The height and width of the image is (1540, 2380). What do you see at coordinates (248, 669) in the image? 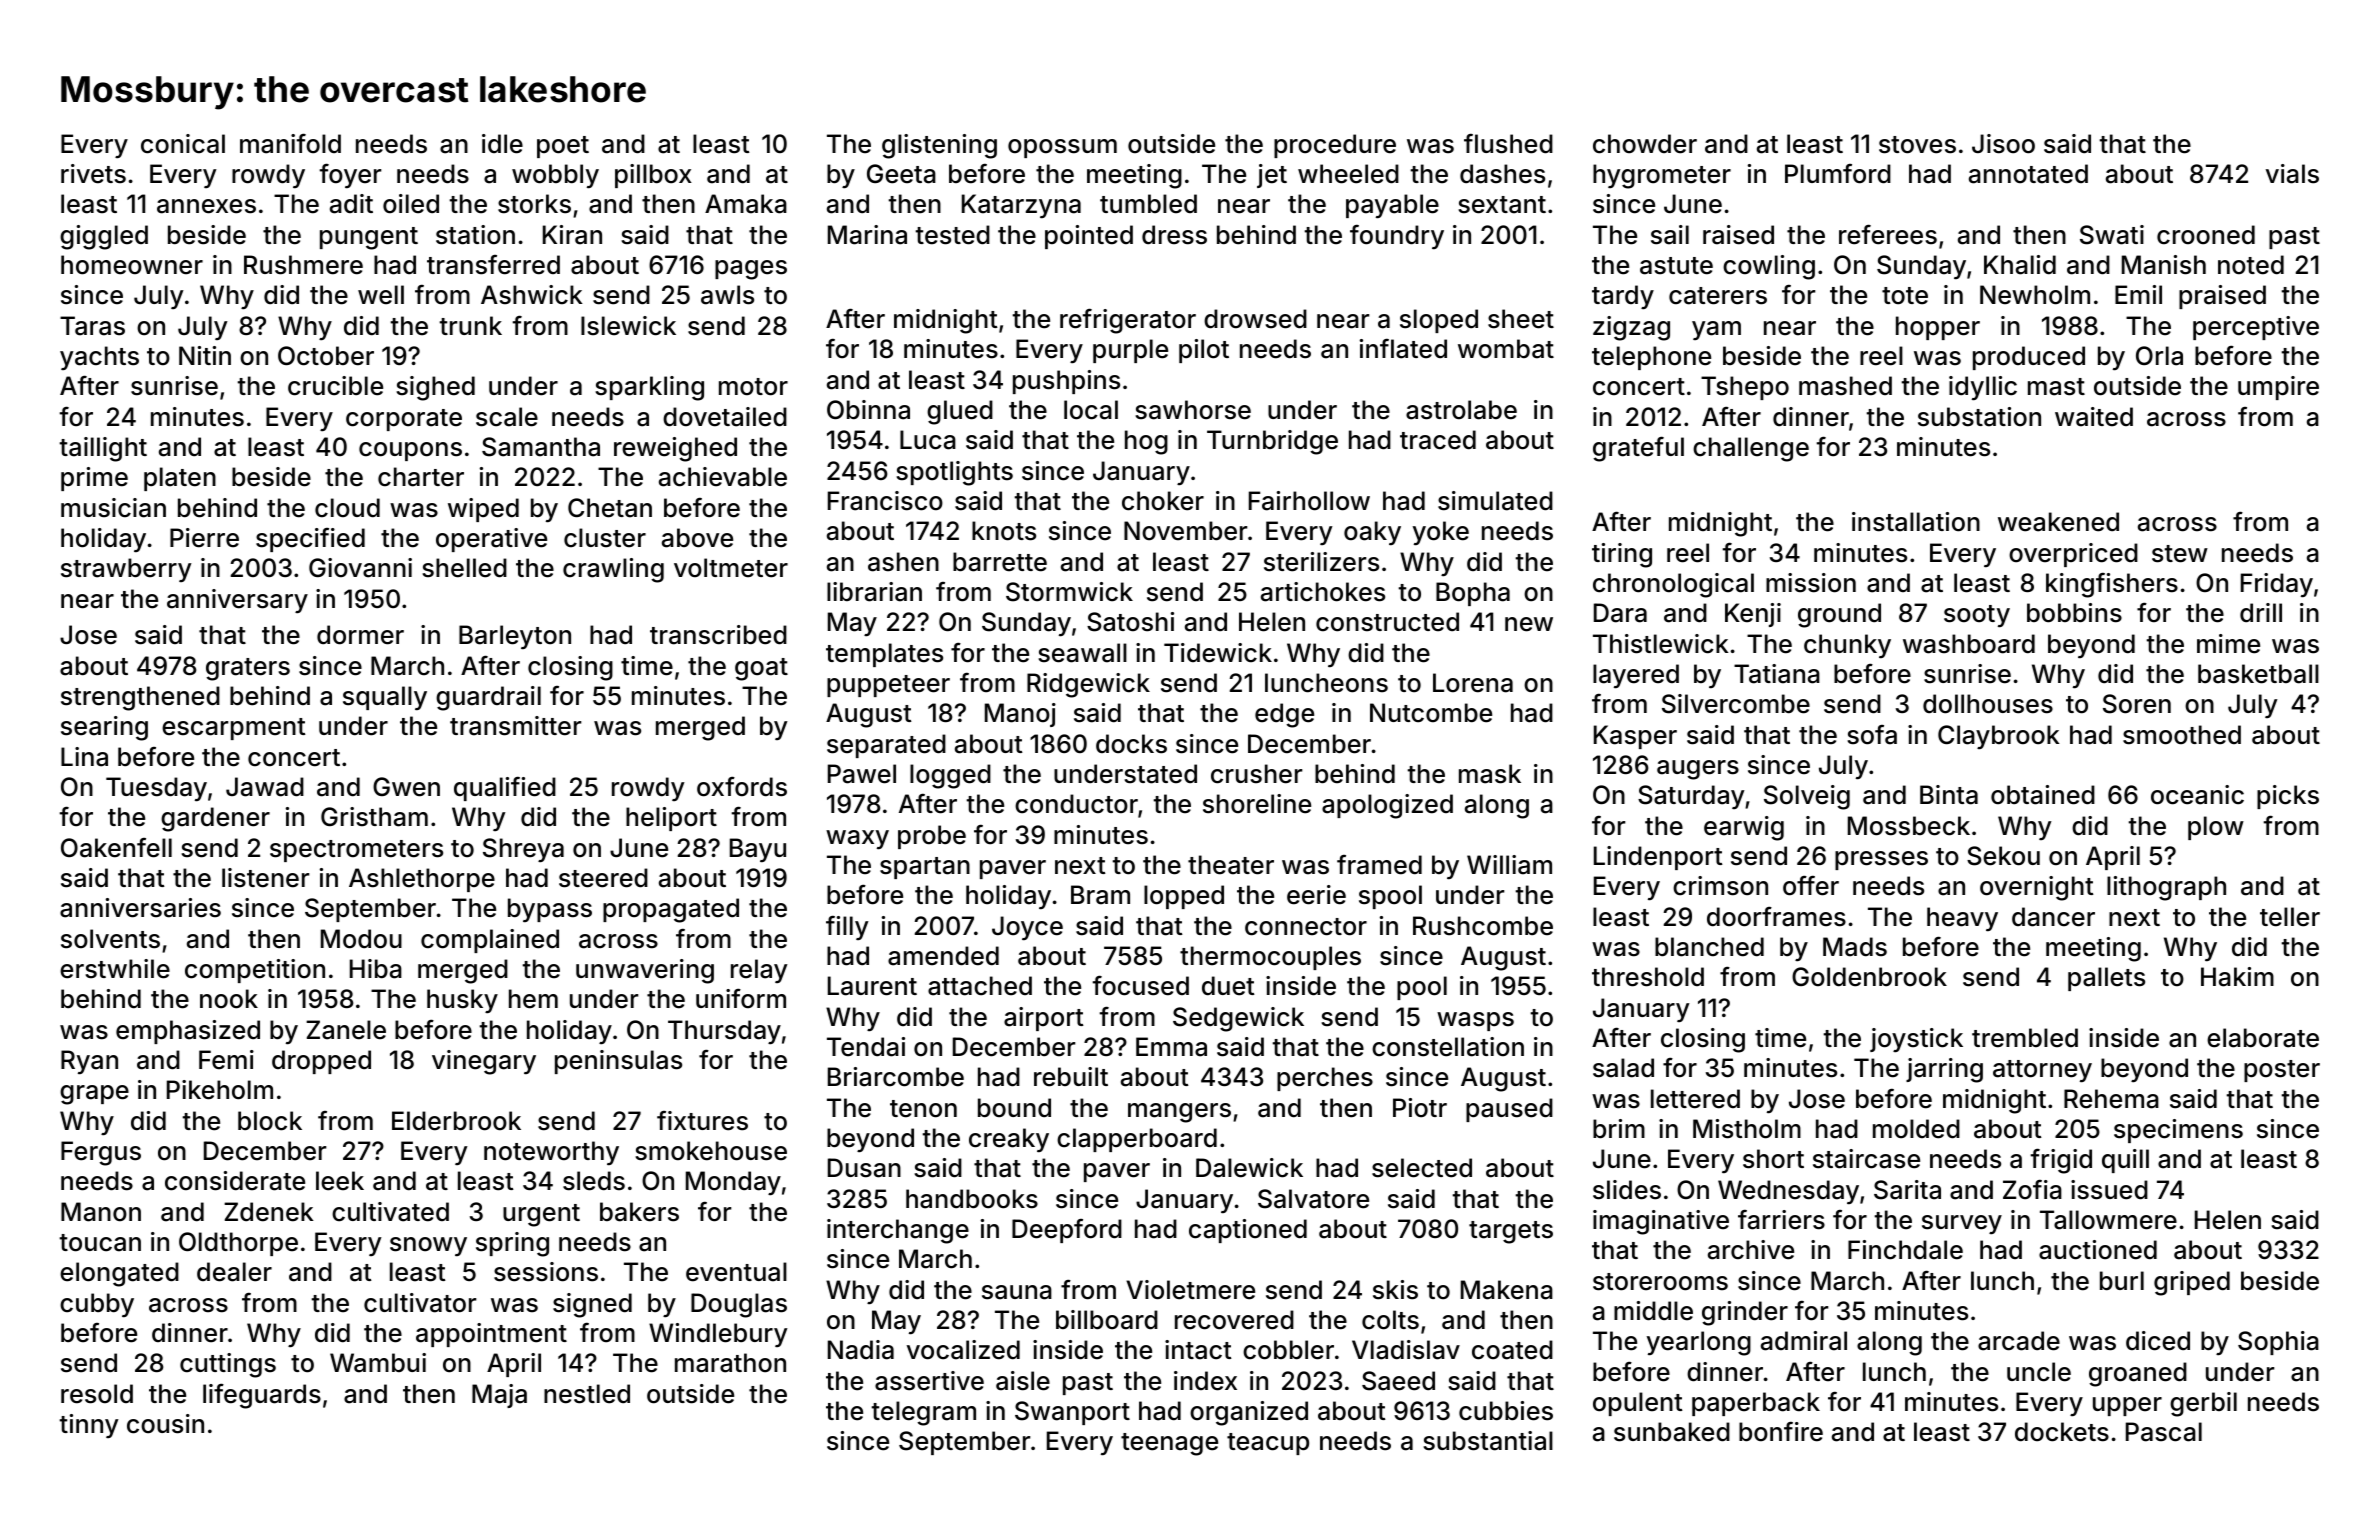
I see `graters` at bounding box center [248, 669].
